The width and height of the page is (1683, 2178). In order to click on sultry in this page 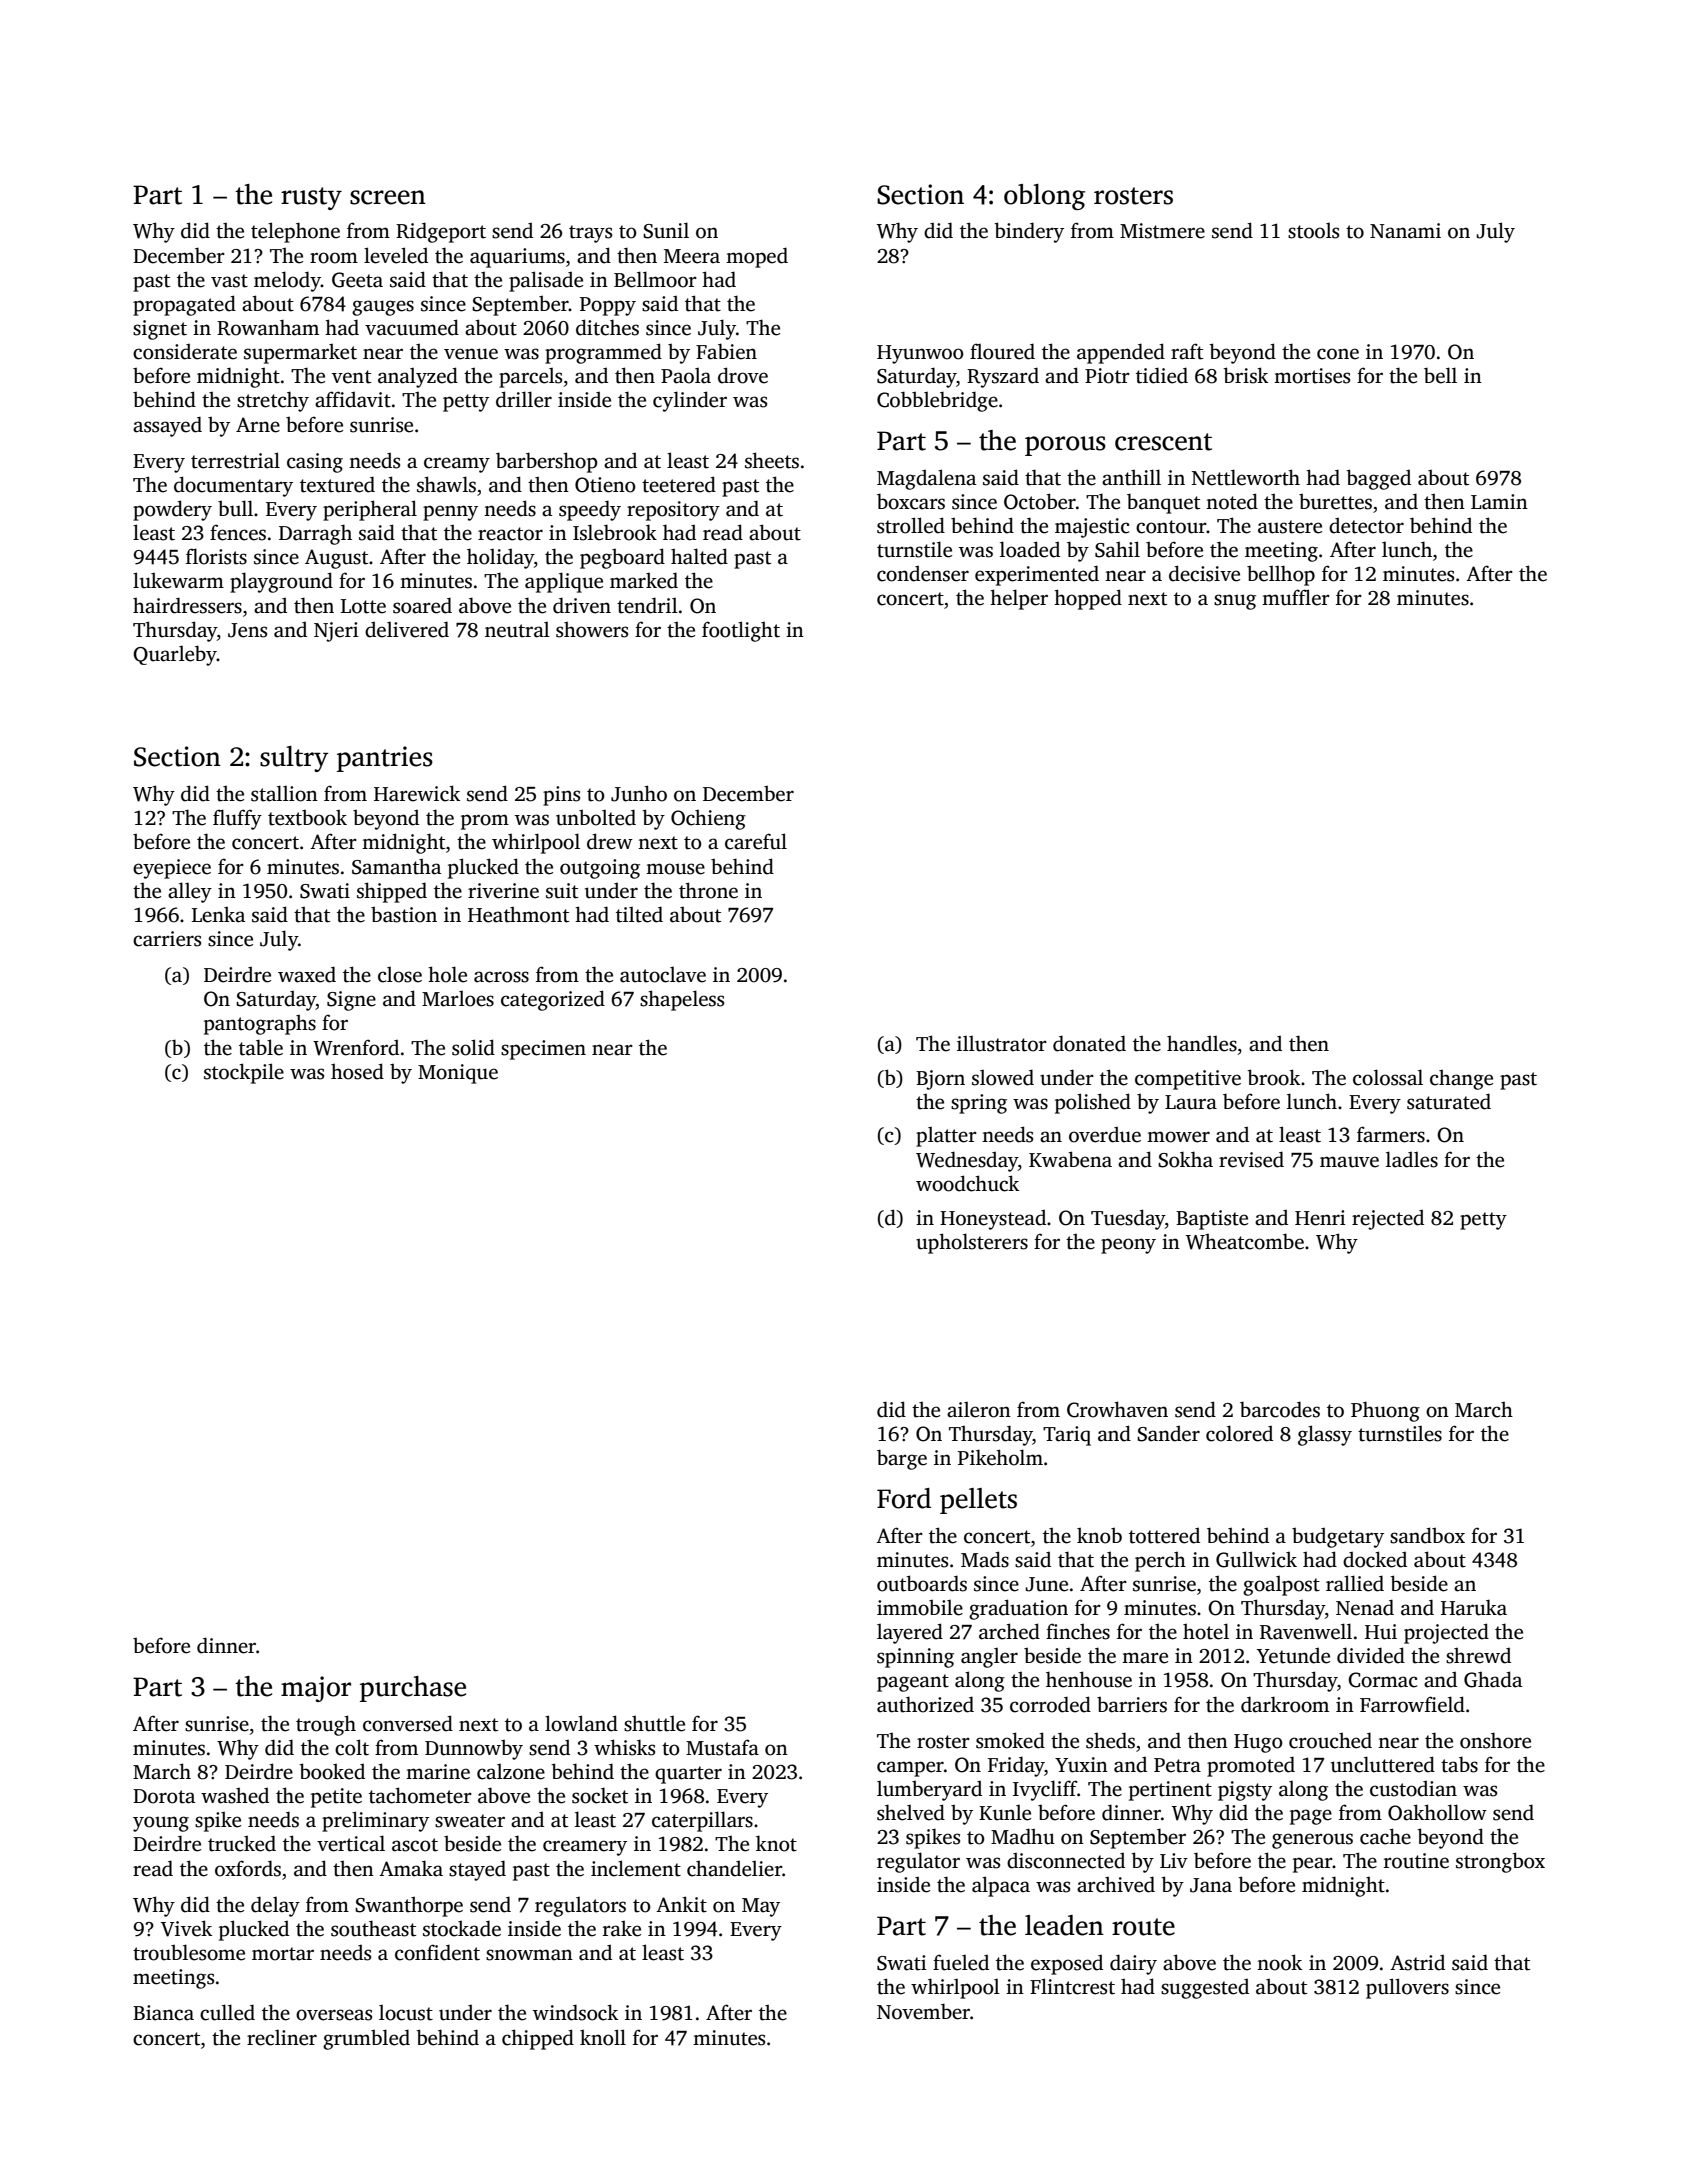, I will do `click(294, 759)`.
